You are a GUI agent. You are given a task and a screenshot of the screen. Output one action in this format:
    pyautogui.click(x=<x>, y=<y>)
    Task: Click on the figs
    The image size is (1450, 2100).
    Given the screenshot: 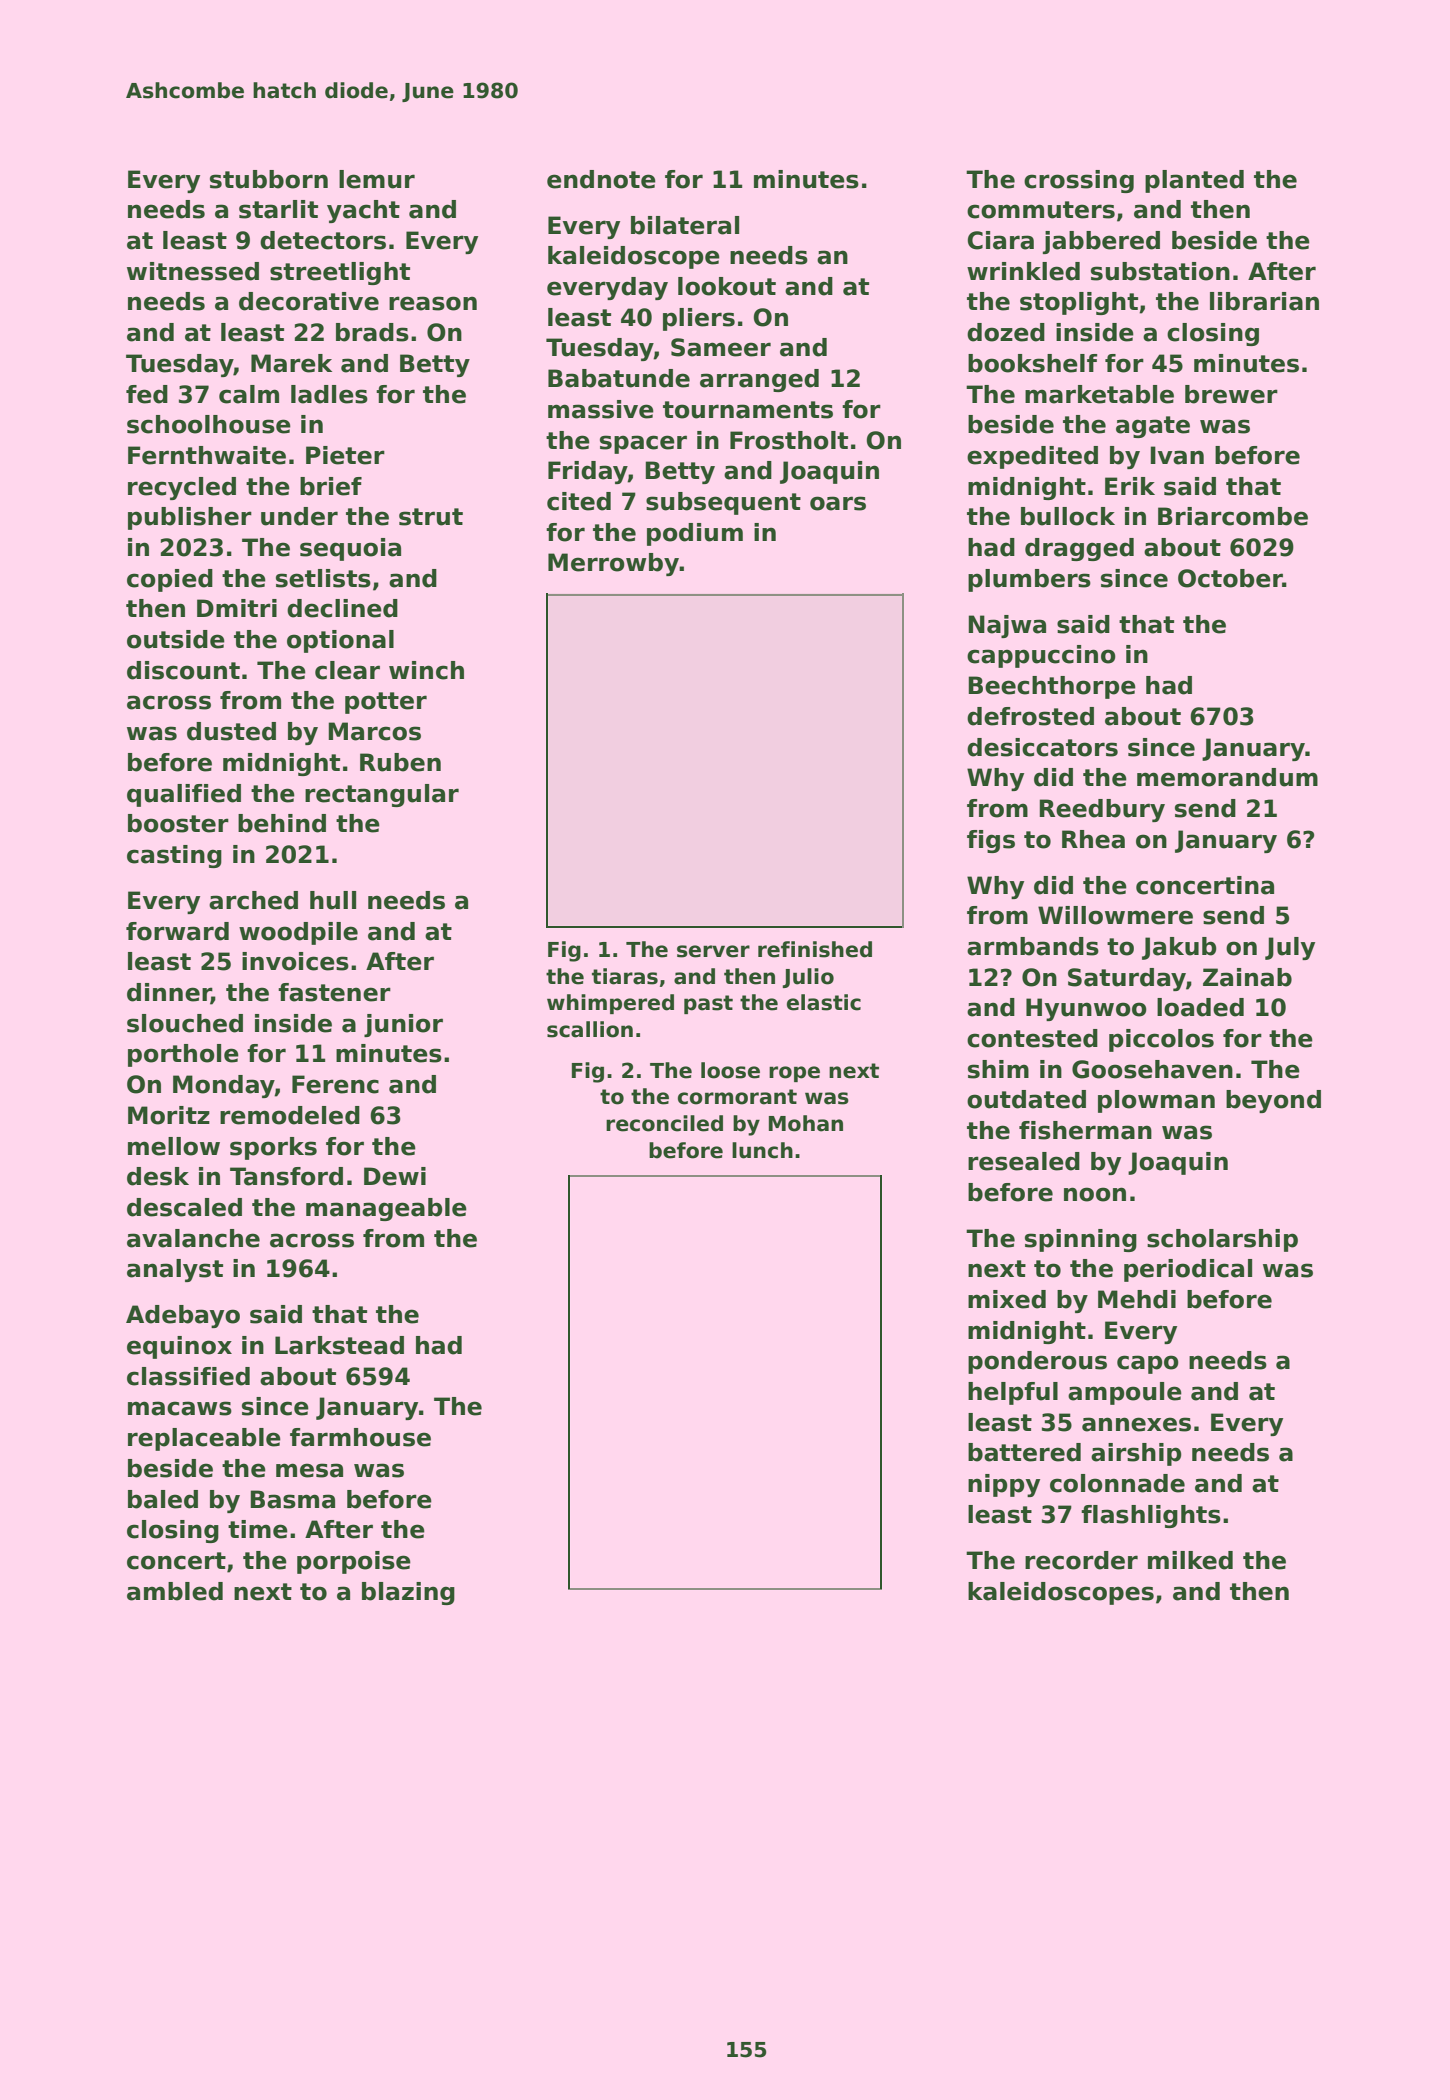 What is the action you would take?
    pyautogui.click(x=991, y=841)
